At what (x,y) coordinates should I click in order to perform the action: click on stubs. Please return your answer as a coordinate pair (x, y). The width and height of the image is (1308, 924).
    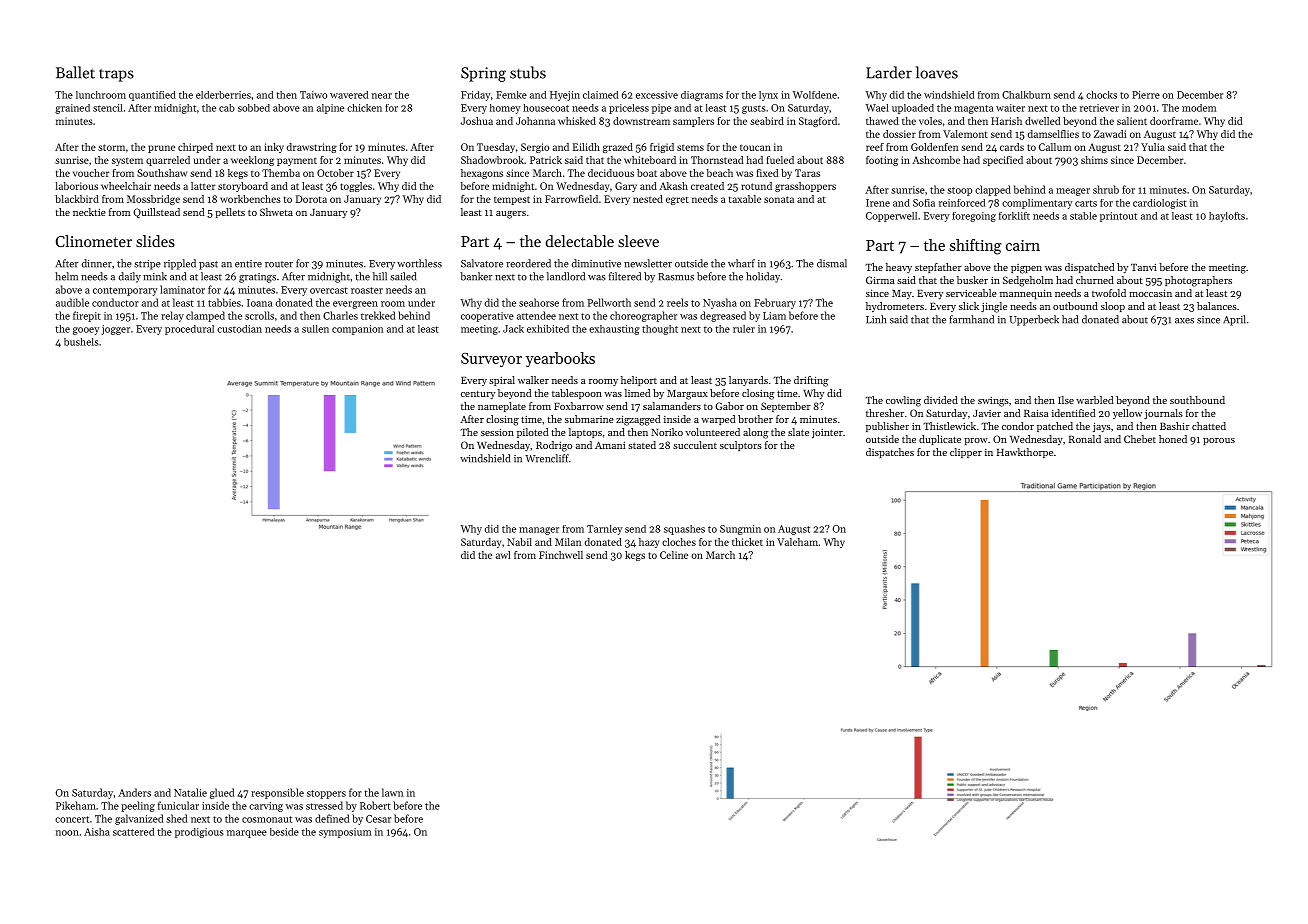
    Looking at the image, I should click on (528, 72).
